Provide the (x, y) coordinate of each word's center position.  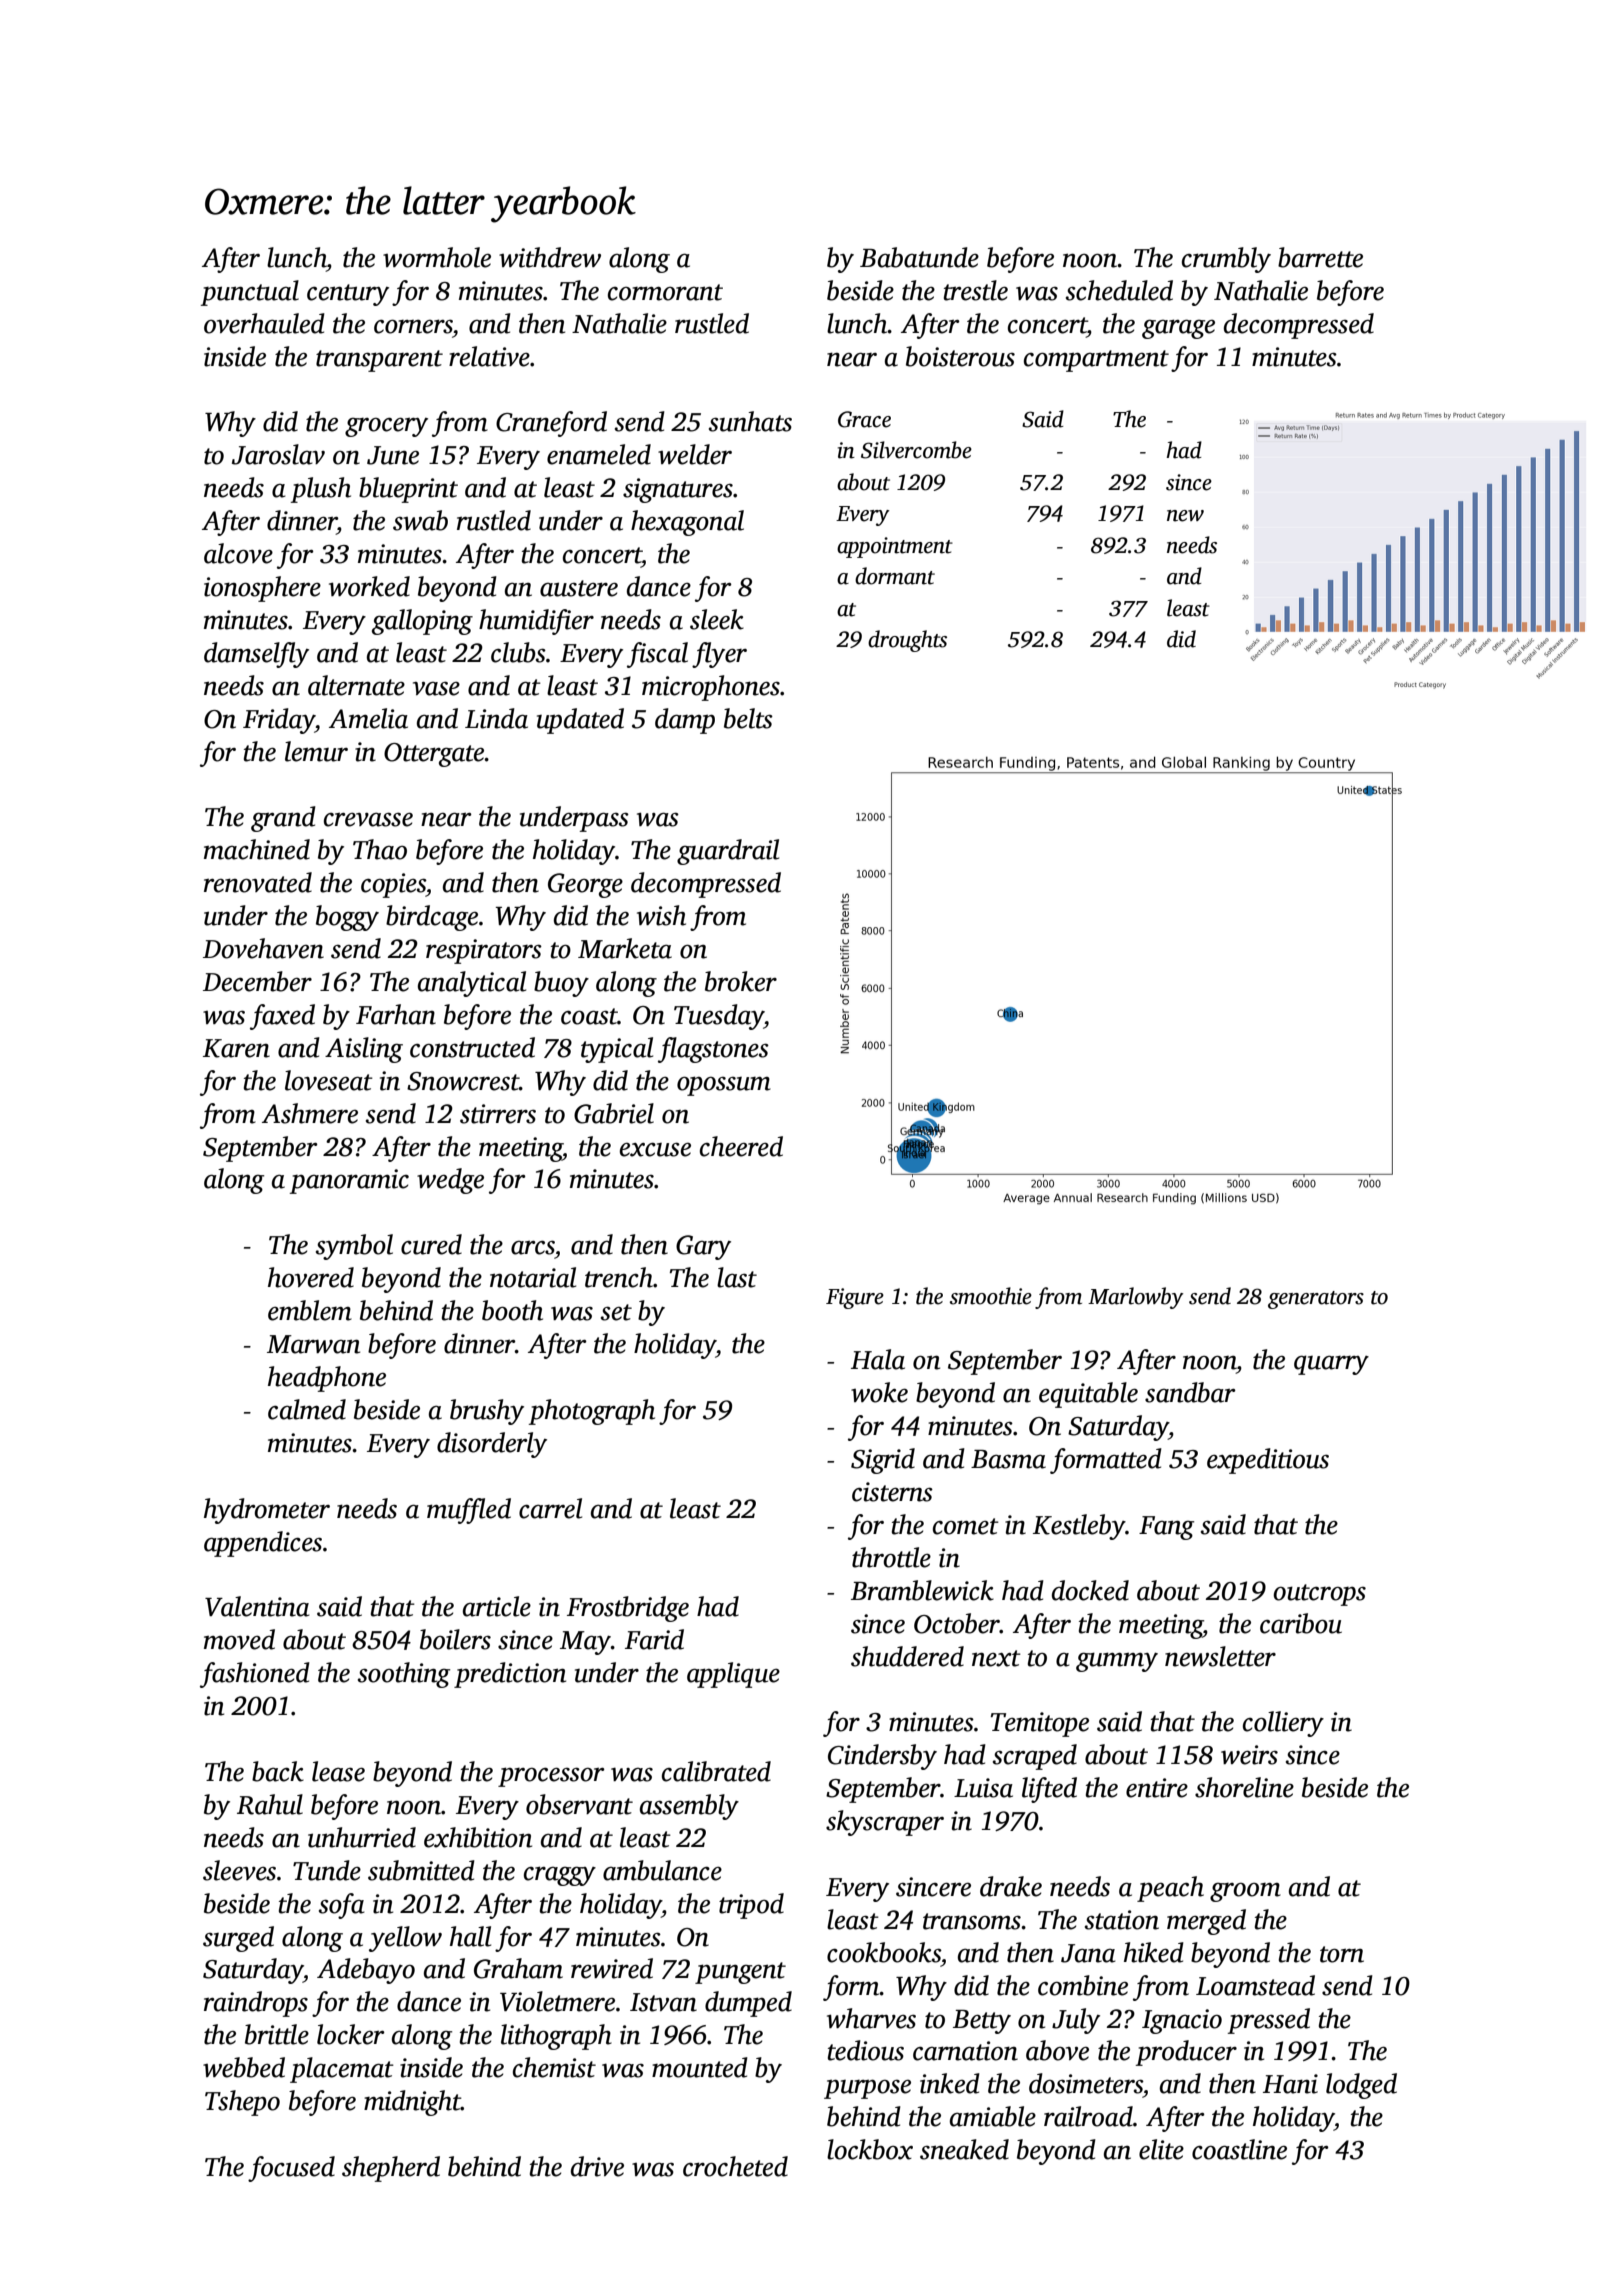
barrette (1320, 257)
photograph (592, 1412)
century (348, 295)
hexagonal (687, 523)
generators (1316, 1300)
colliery (1283, 1724)
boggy (347, 918)
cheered (741, 1146)
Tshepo (242, 2103)
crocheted (735, 2166)
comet (966, 1526)
